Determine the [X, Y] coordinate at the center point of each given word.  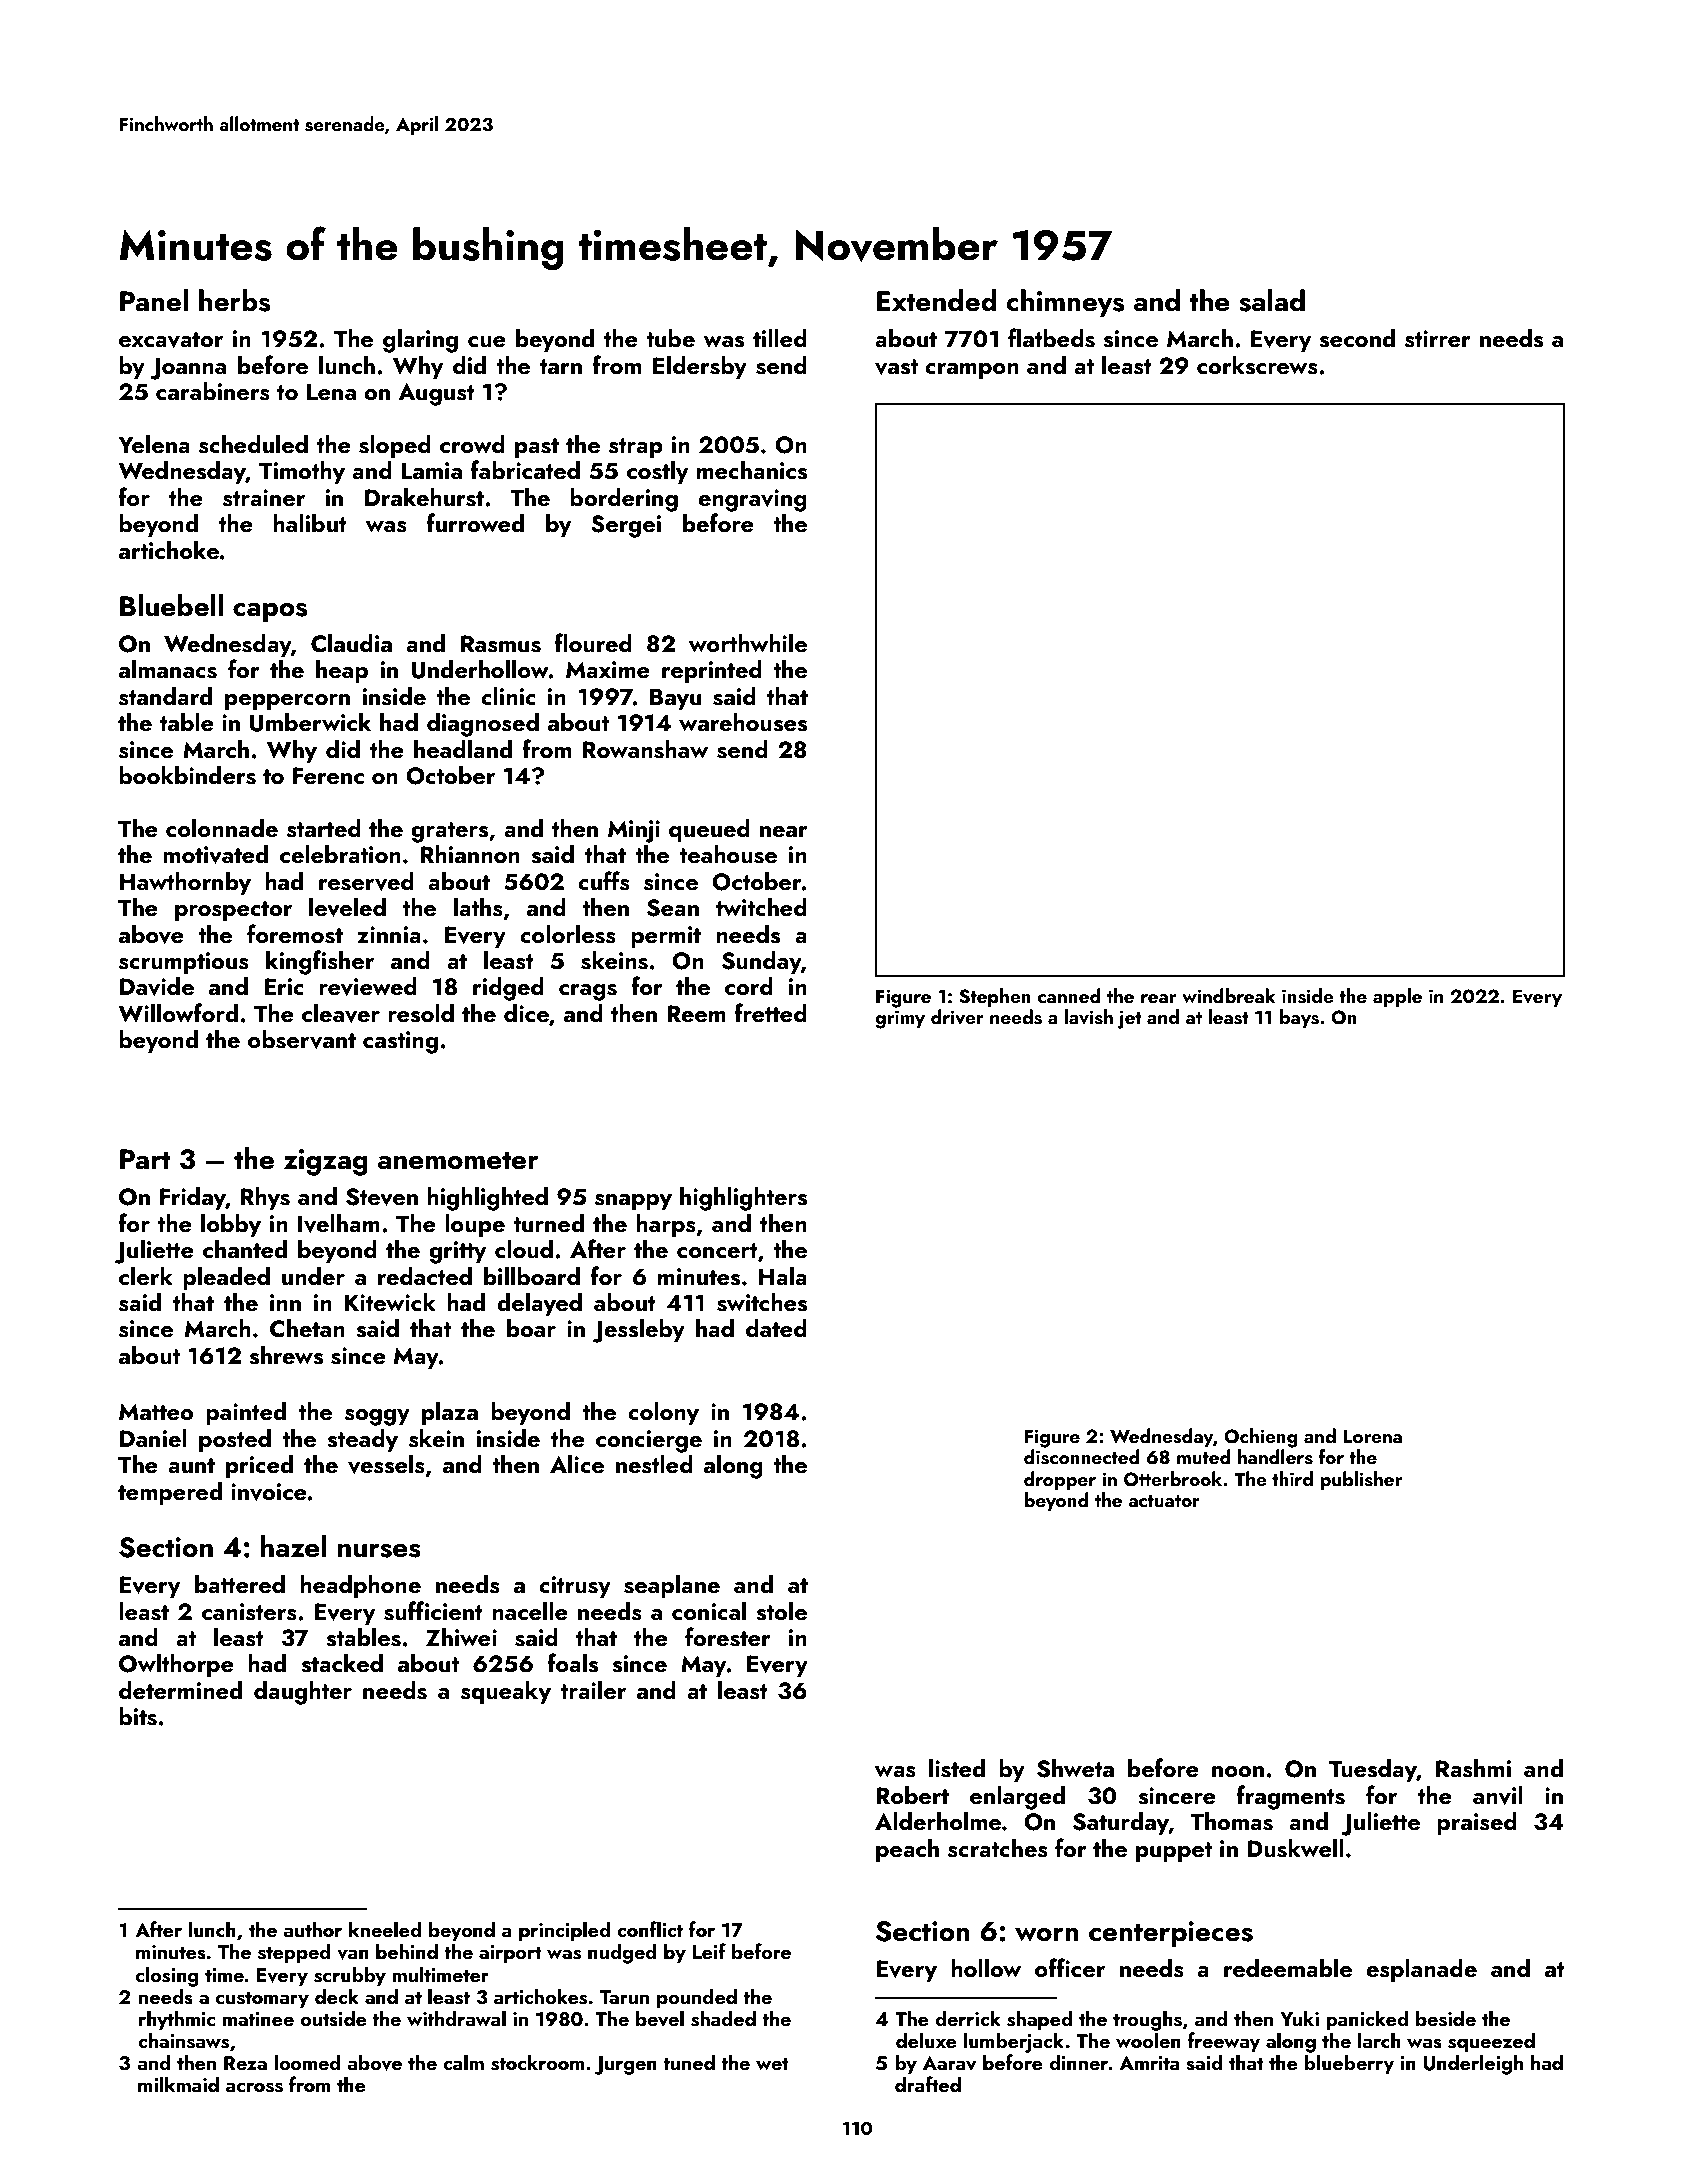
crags [588, 992]
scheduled [253, 444]
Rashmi [1473, 1768]
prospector [233, 911]
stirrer [1438, 339]
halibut [310, 522]
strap [636, 448]
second [1357, 338]
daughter [303, 1692]
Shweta [1075, 1768]
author [312, 1929]
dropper [1060, 1480]
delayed [539, 1304]
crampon [972, 371]
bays [1299, 1018]
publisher [1361, 1480]
